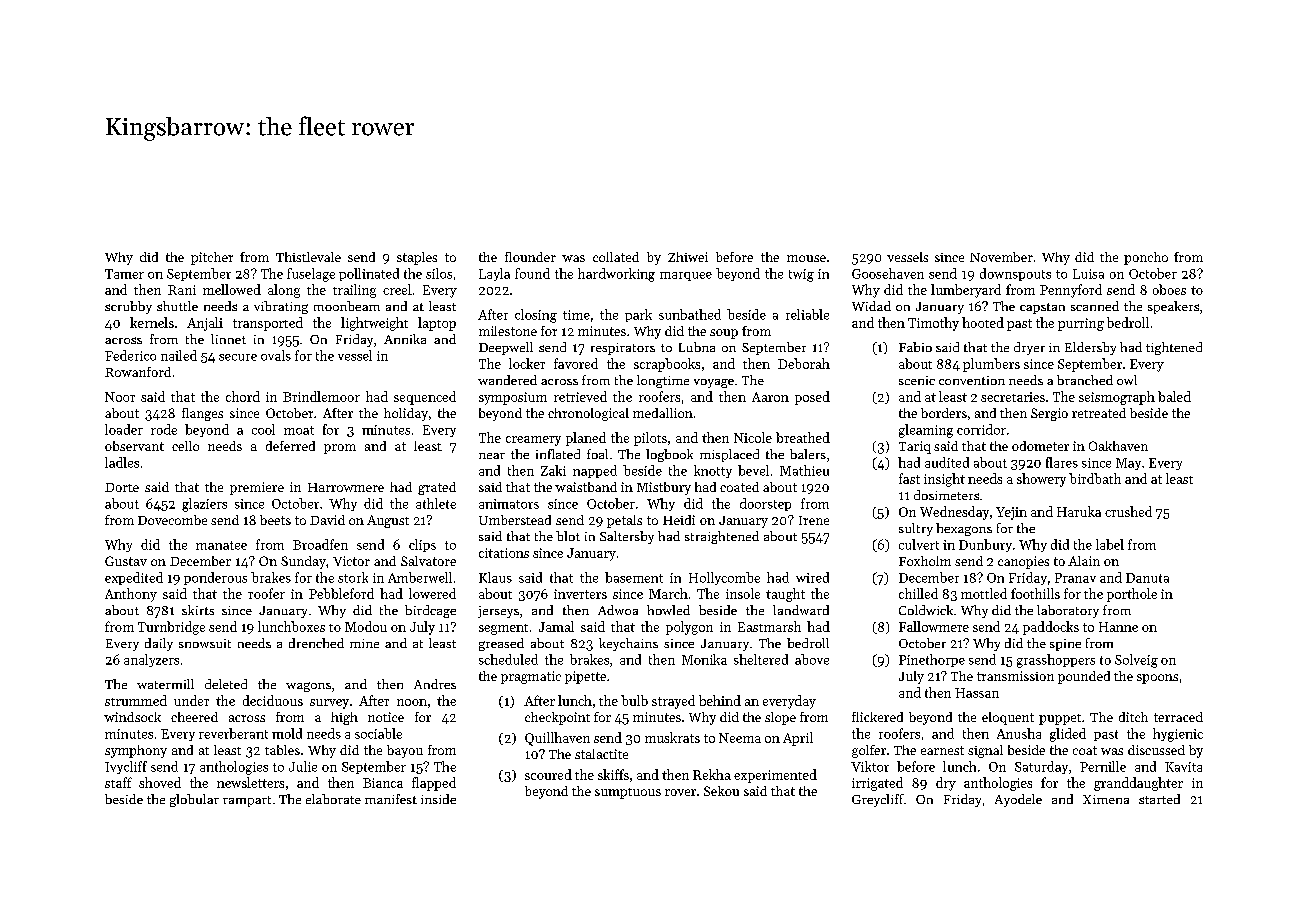 This image has width=1308, height=924. Describe the element at coordinates (1156, 750) in the image. I see `discussed` at that location.
